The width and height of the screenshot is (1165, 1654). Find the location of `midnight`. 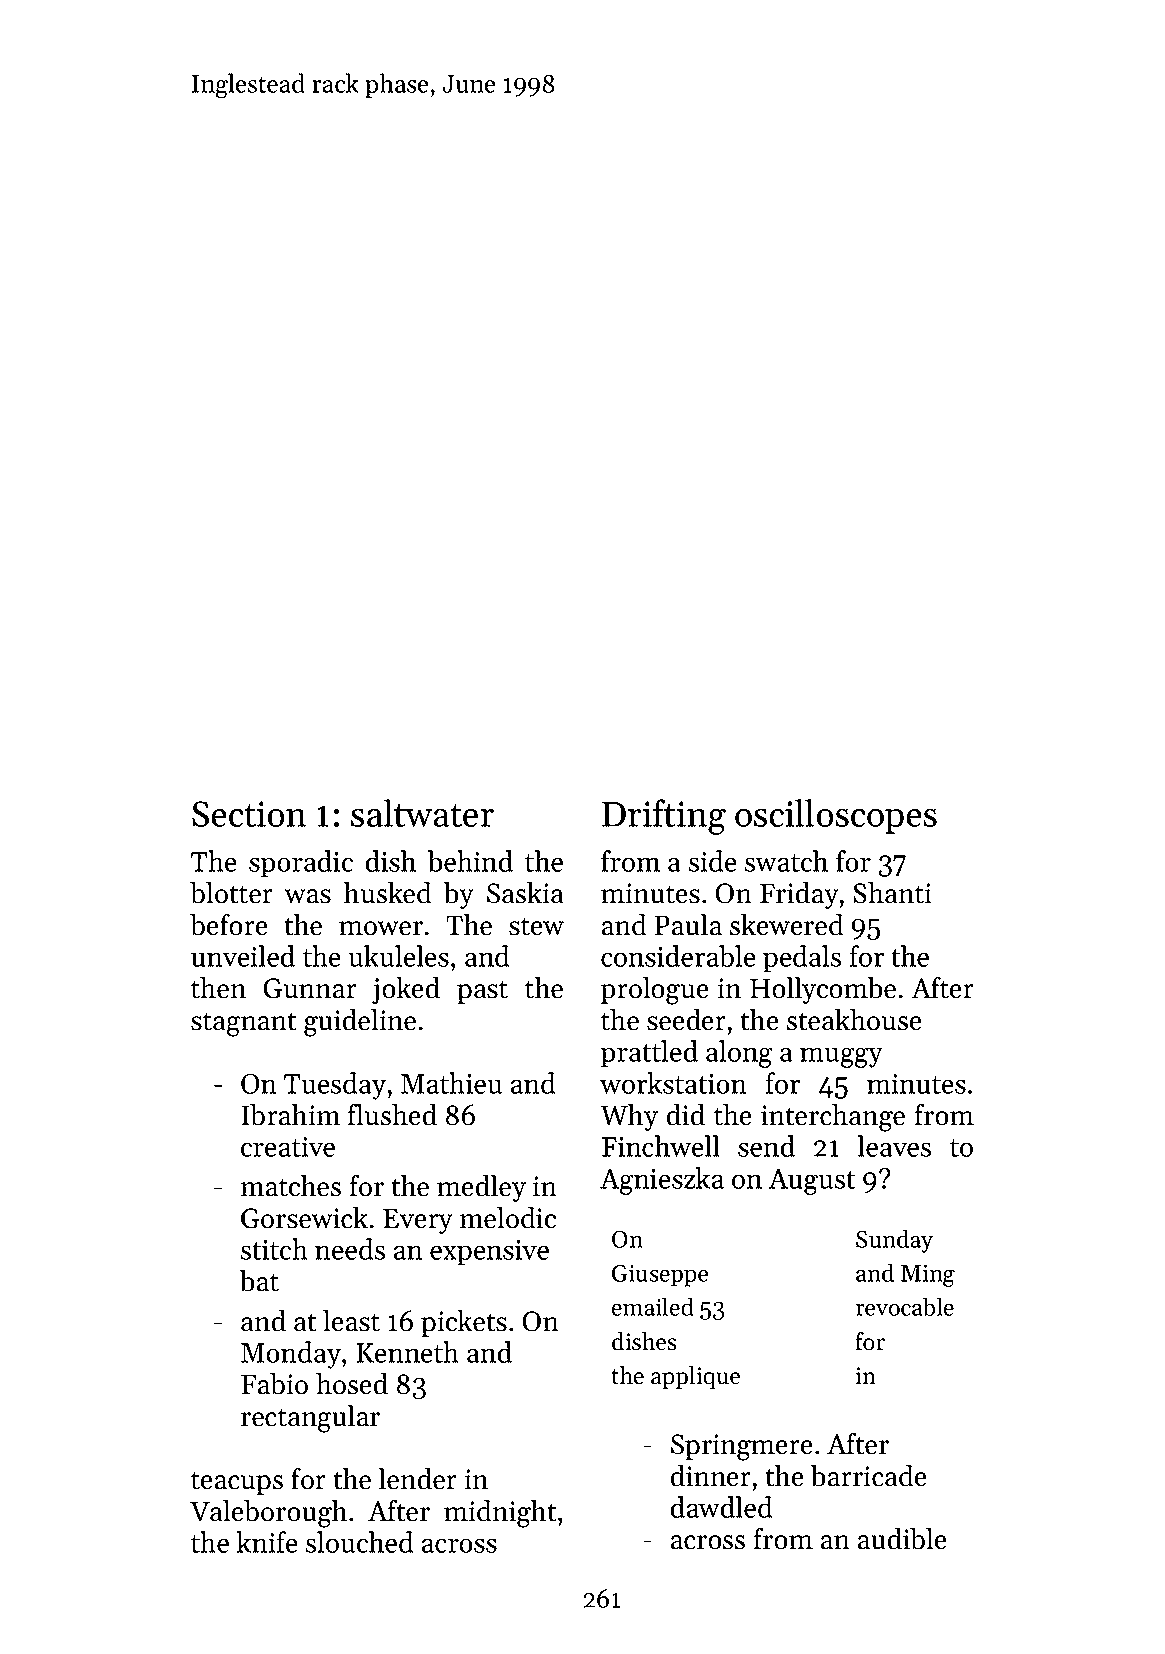

midnight is located at coordinates (500, 1514).
